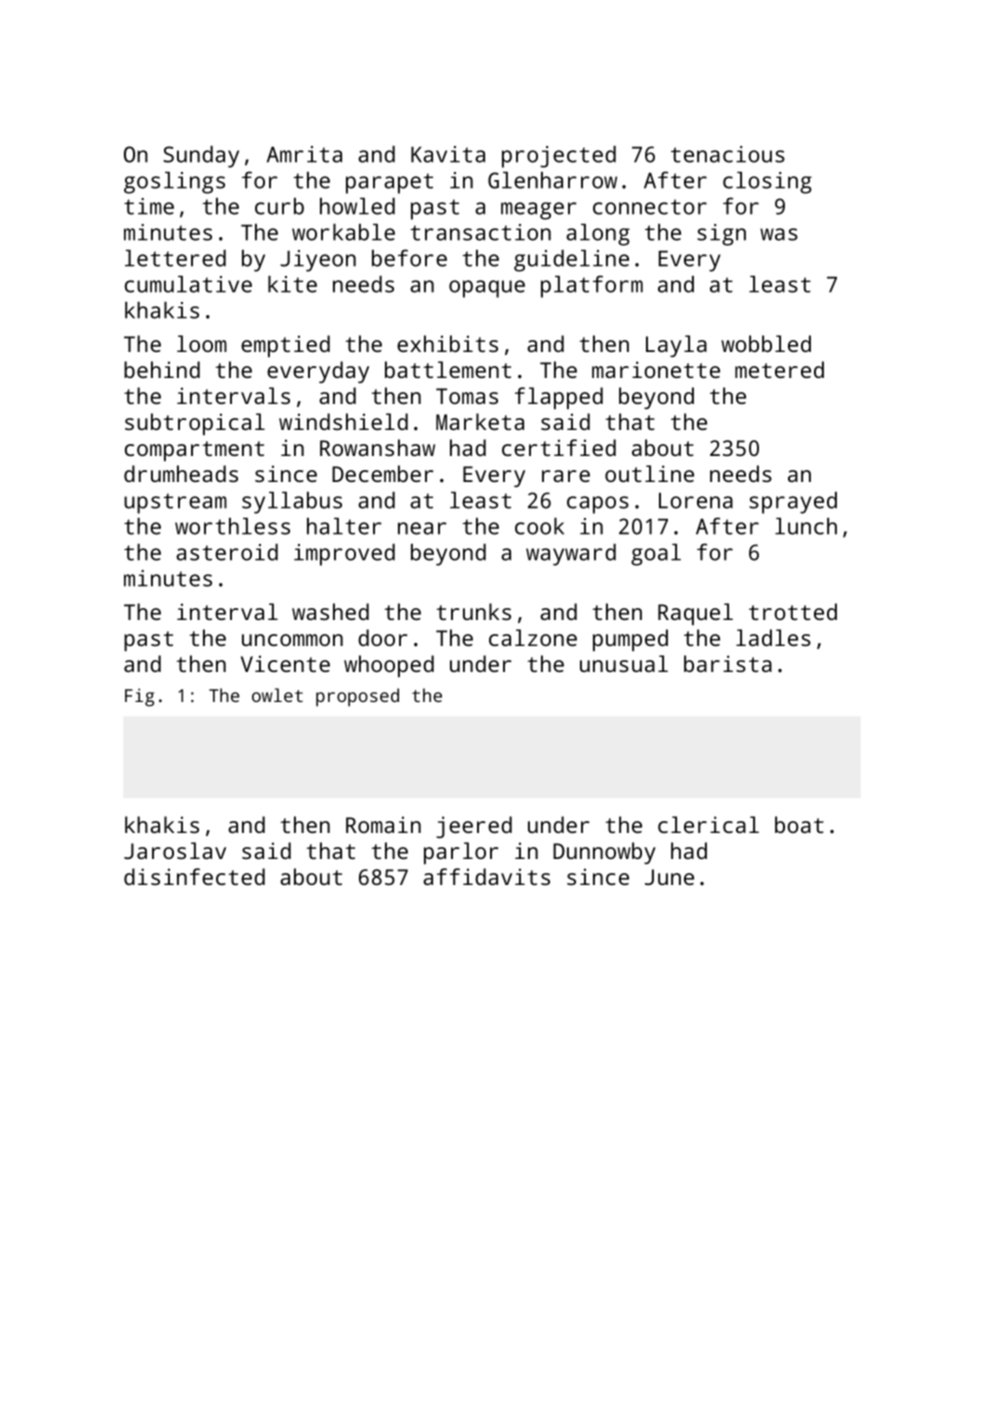  Describe the element at coordinates (708, 824) in the screenshot. I see `clerical` at that location.
